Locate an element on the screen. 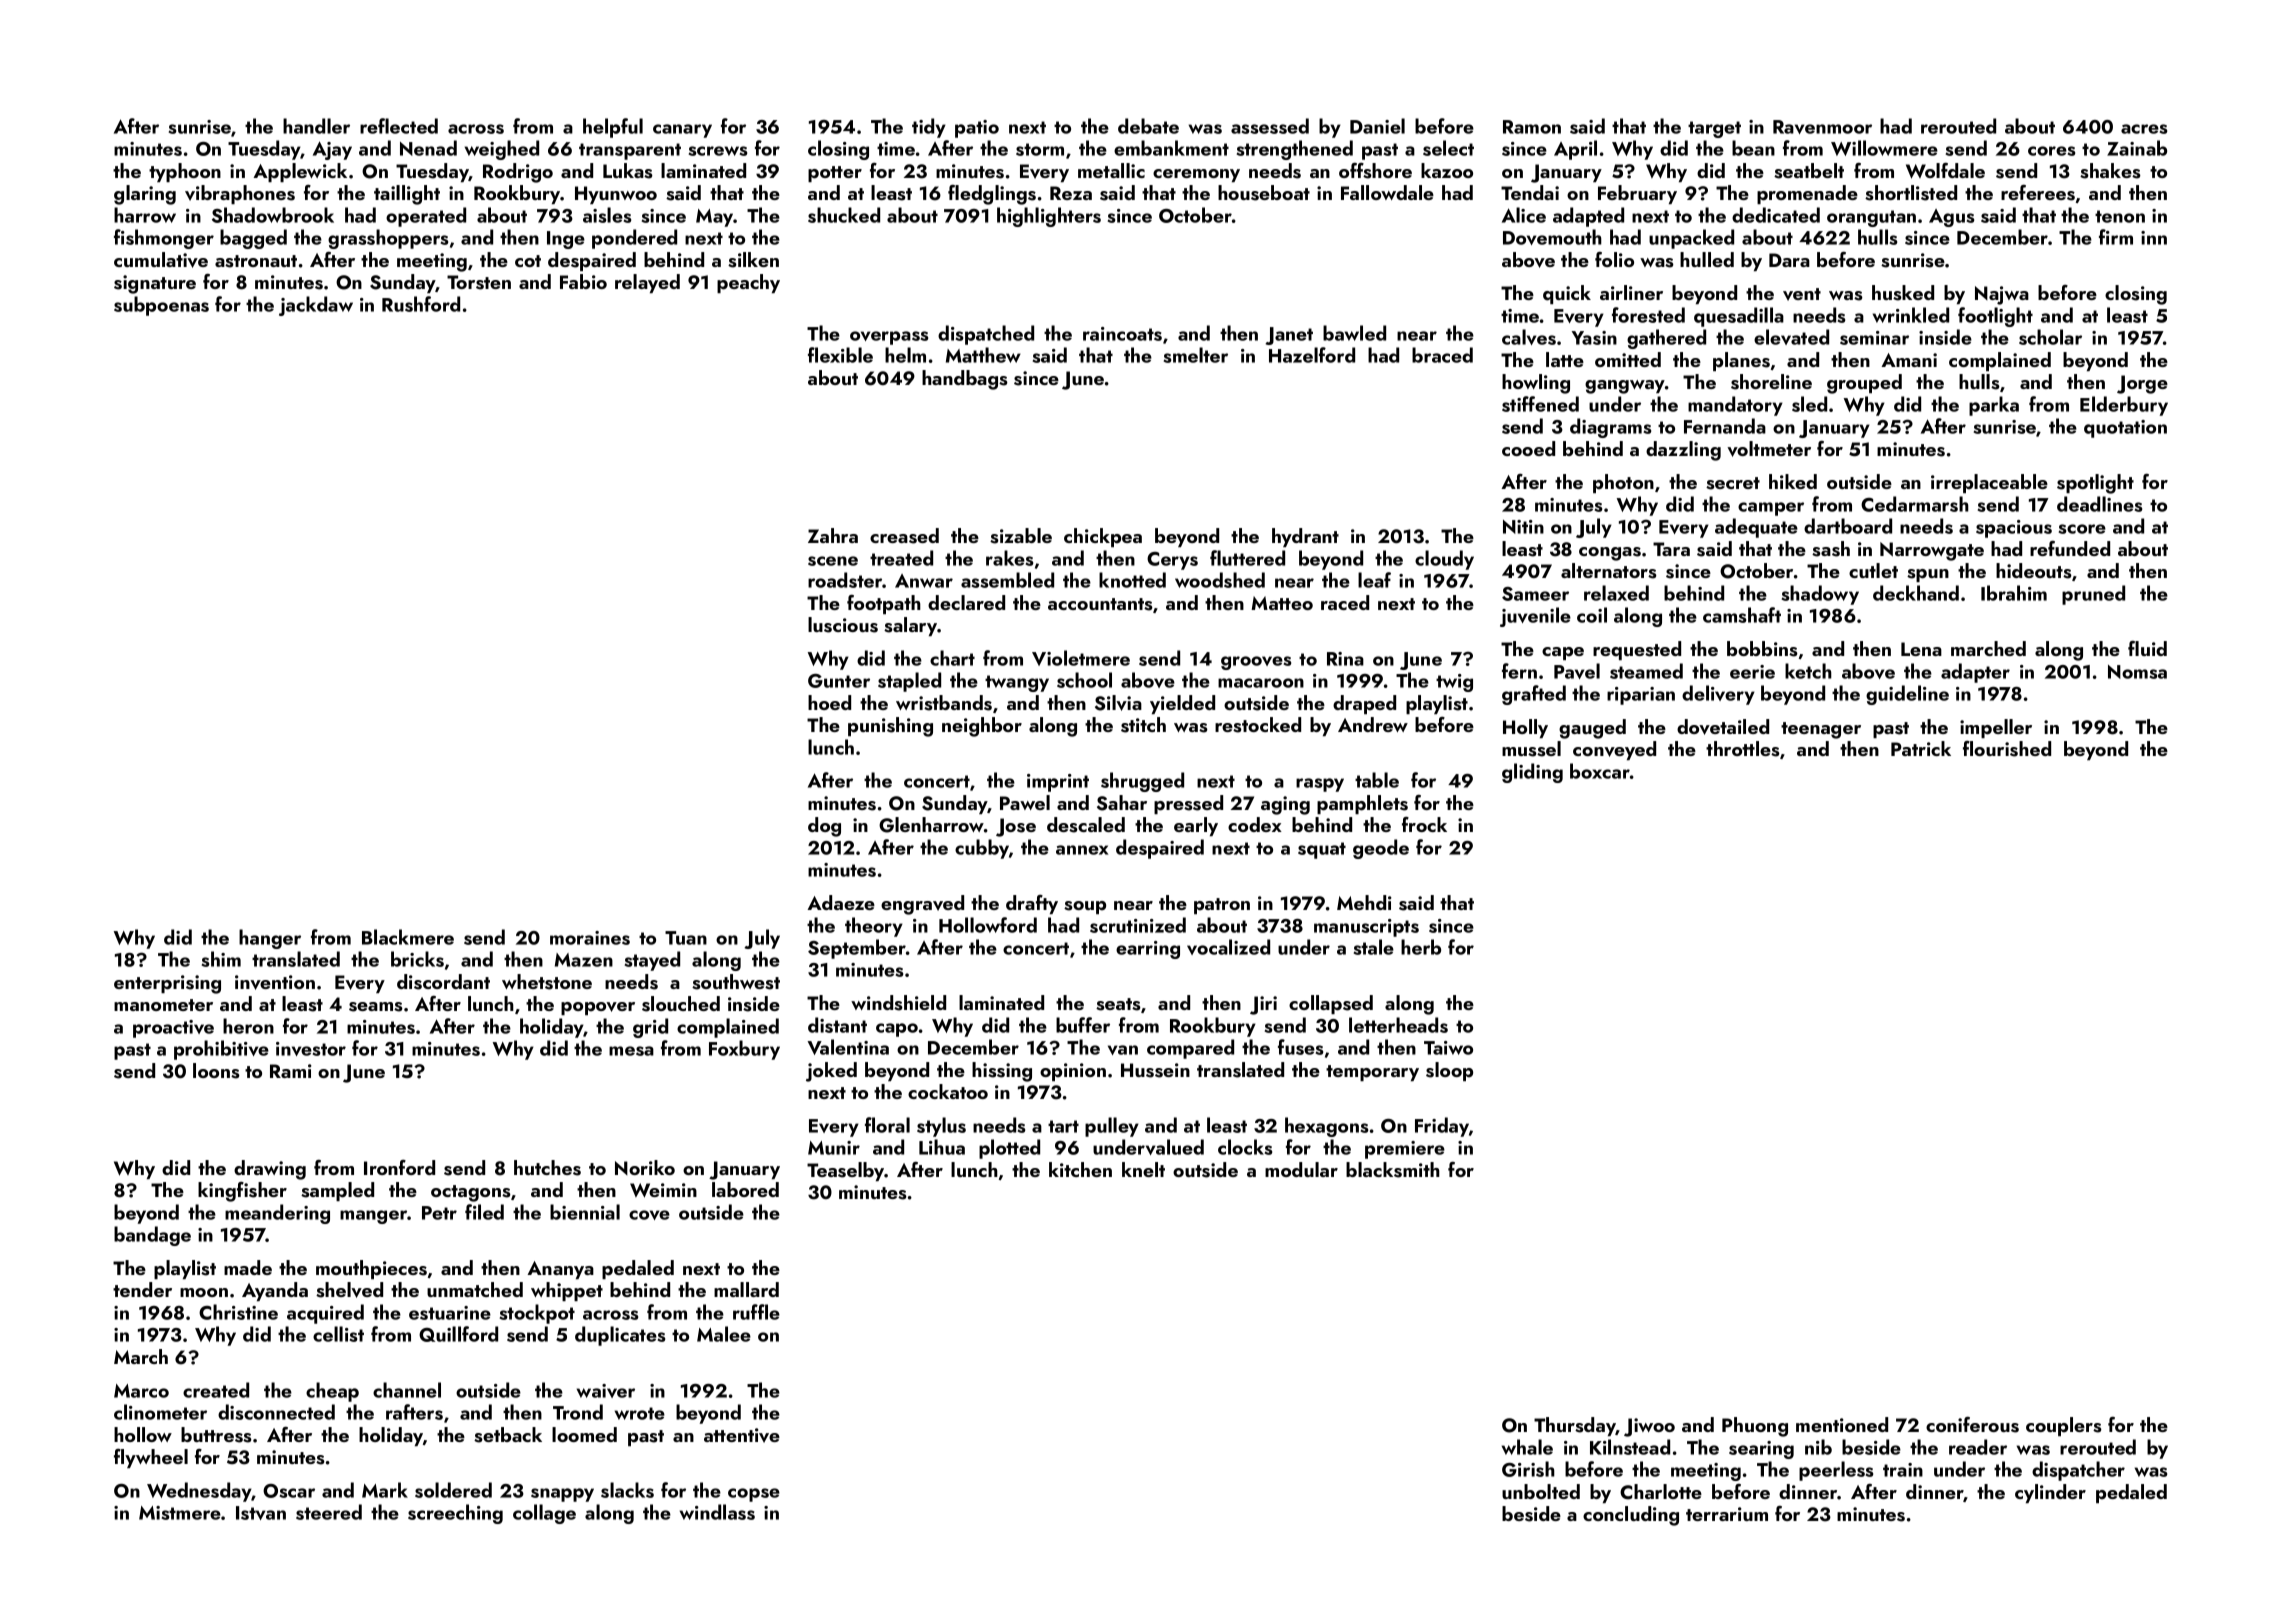 Image resolution: width=2282 pixels, height=1614 pixels. reflected is located at coordinates (399, 126).
